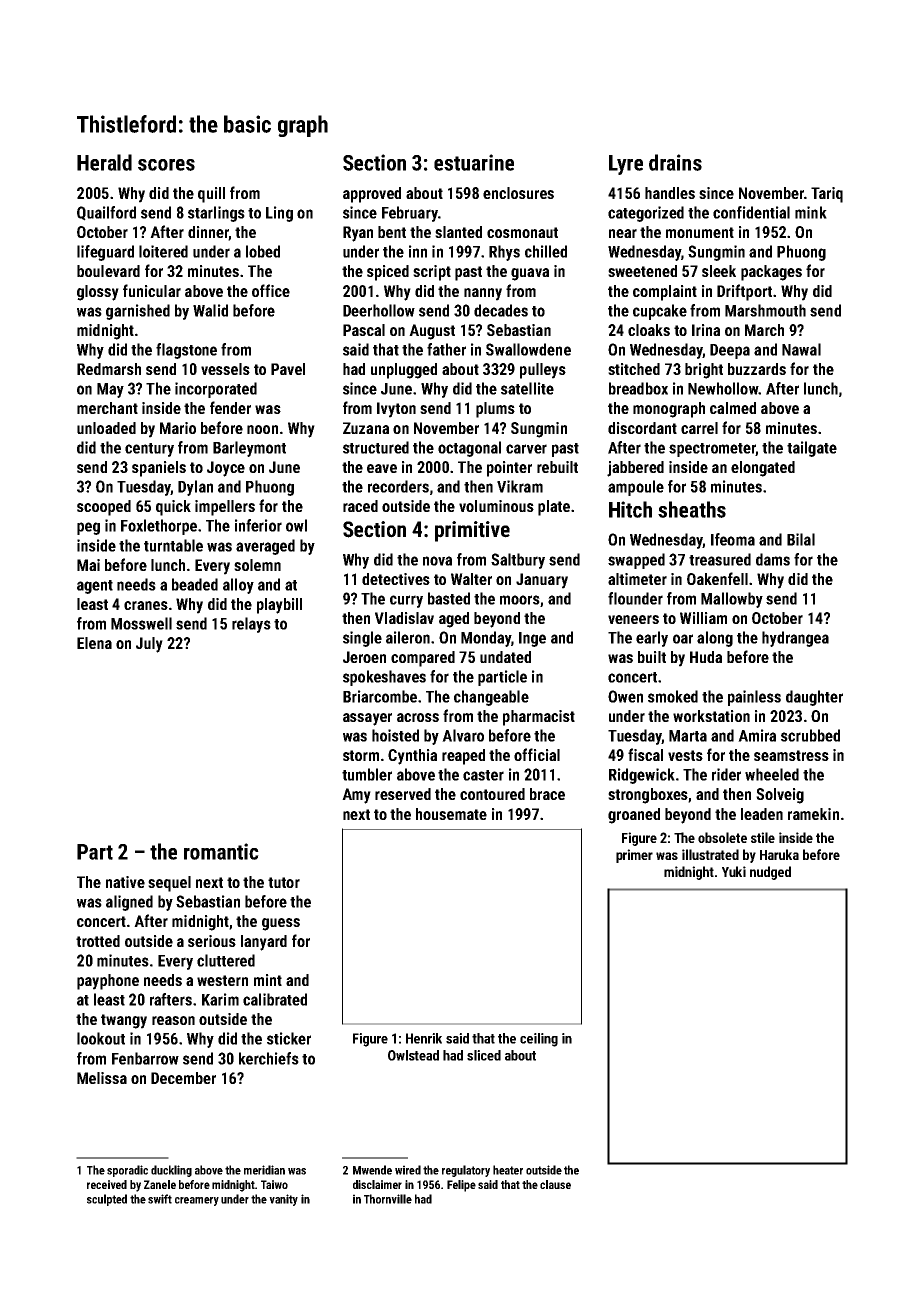 This page has width=924, height=1308. What do you see at coordinates (675, 162) in the page?
I see `drains` at bounding box center [675, 162].
